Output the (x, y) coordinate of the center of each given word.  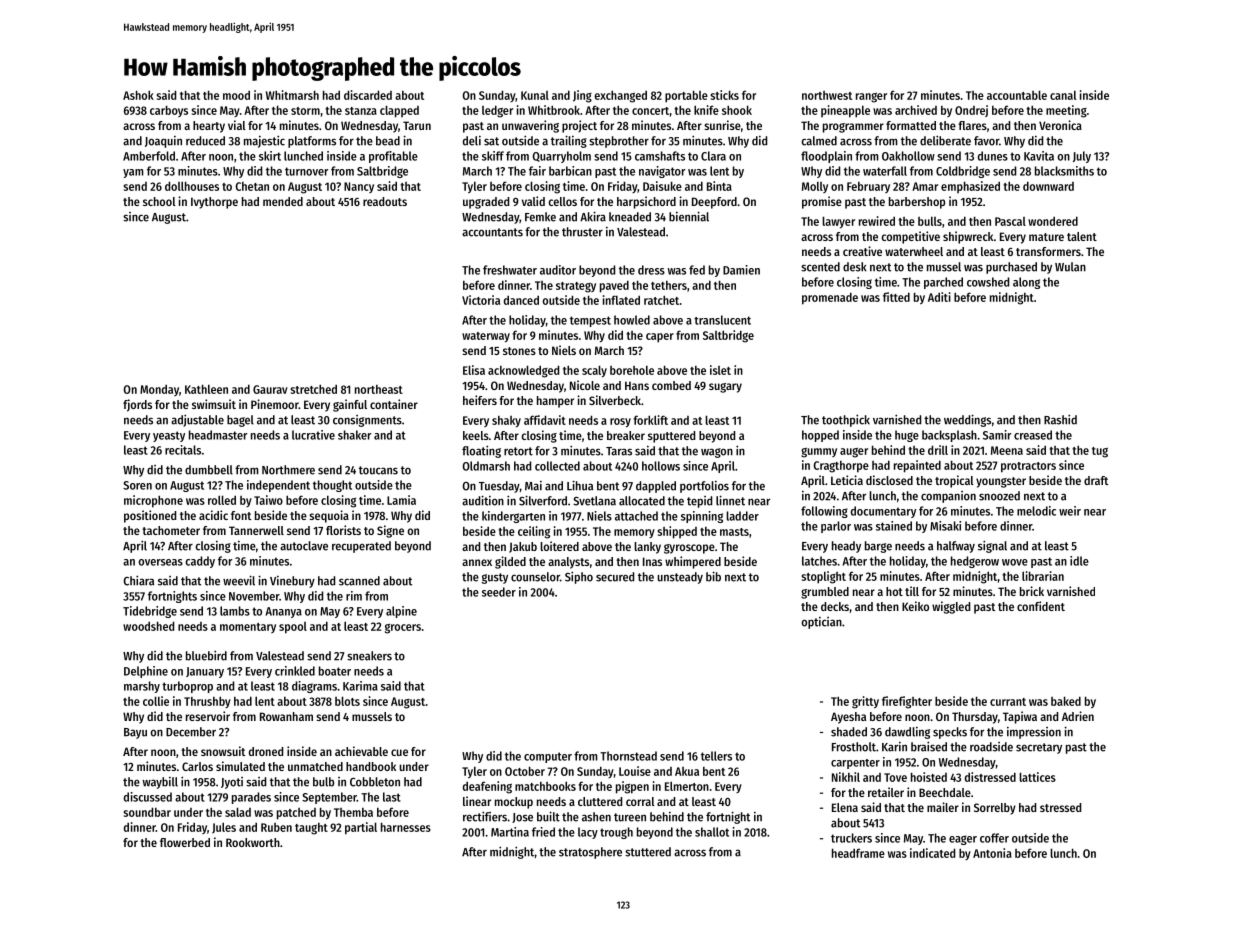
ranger (871, 97)
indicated (932, 853)
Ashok (138, 95)
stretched (313, 389)
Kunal (535, 95)
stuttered (648, 852)
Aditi (939, 297)
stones (519, 351)
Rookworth (253, 842)
